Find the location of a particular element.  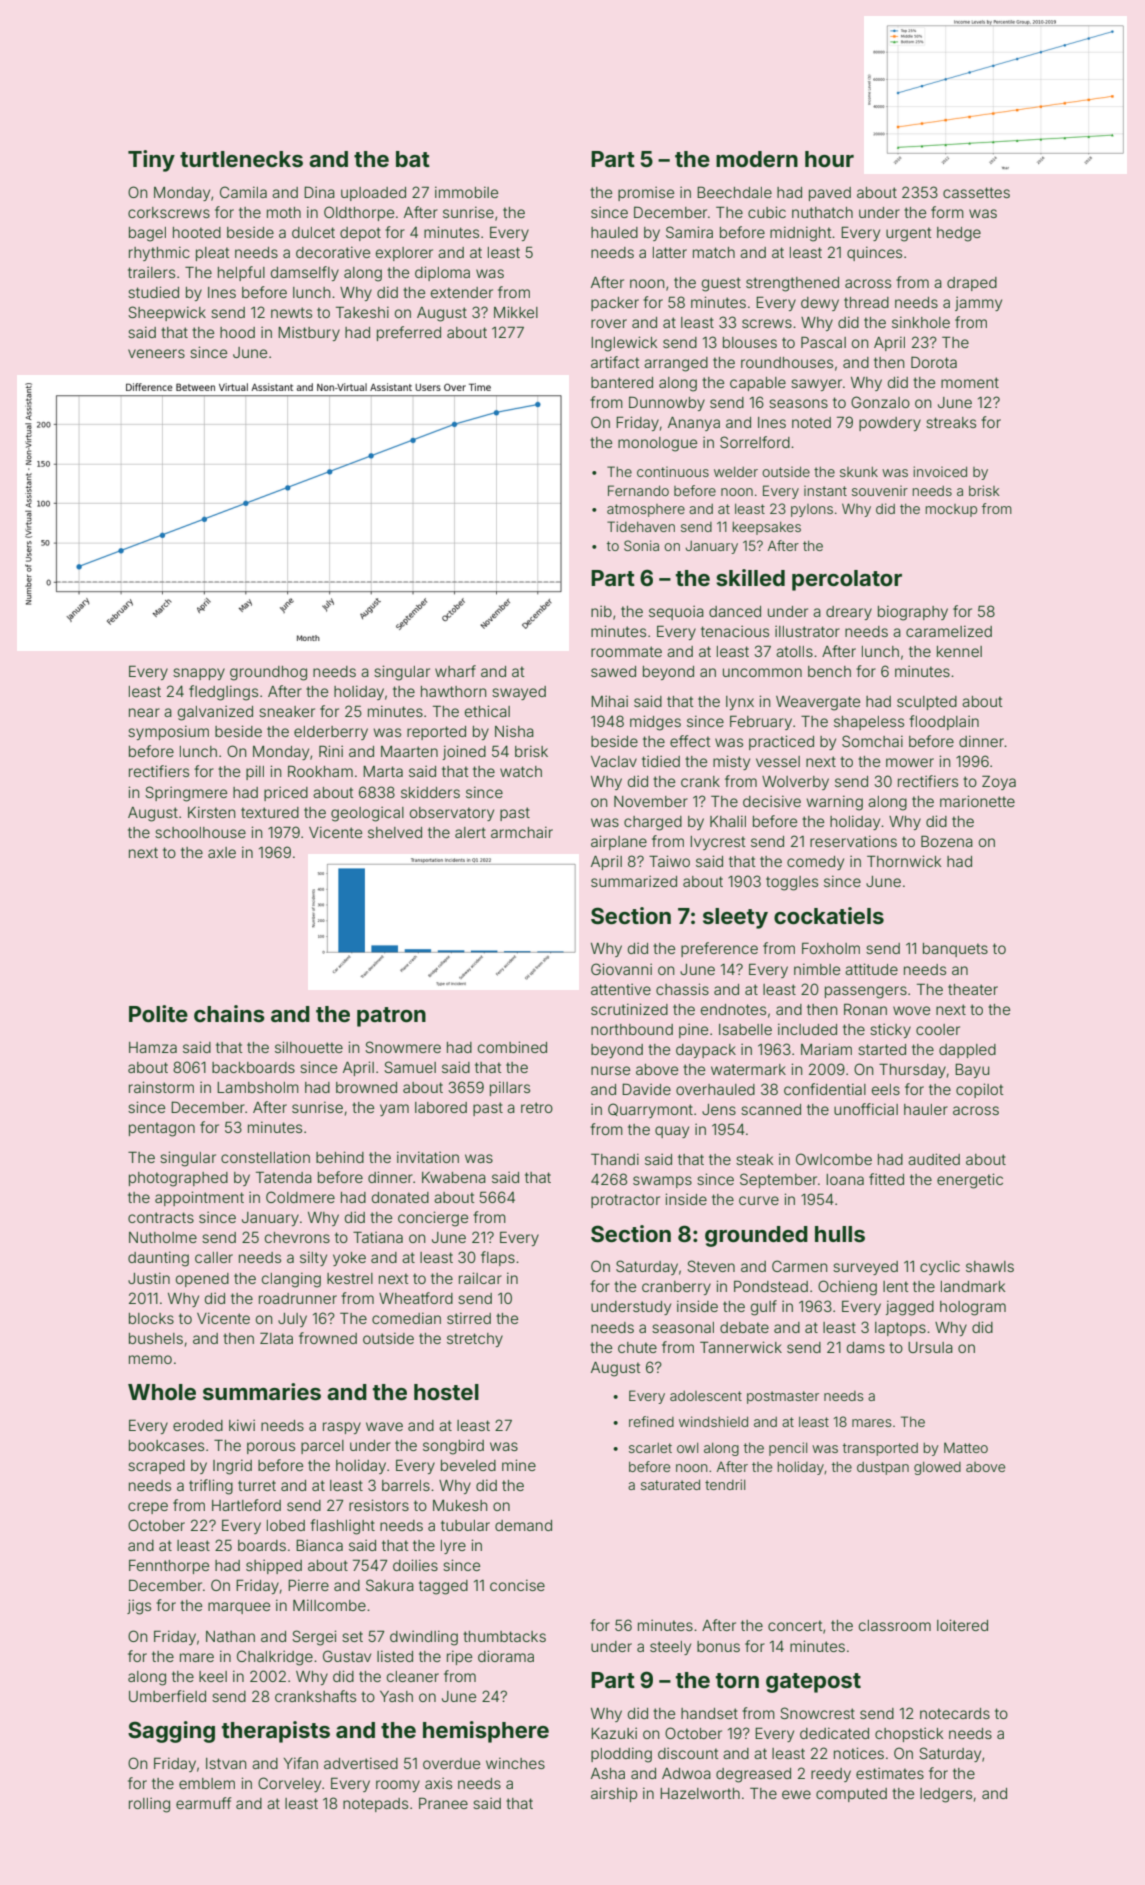

textured is located at coordinates (270, 812).
